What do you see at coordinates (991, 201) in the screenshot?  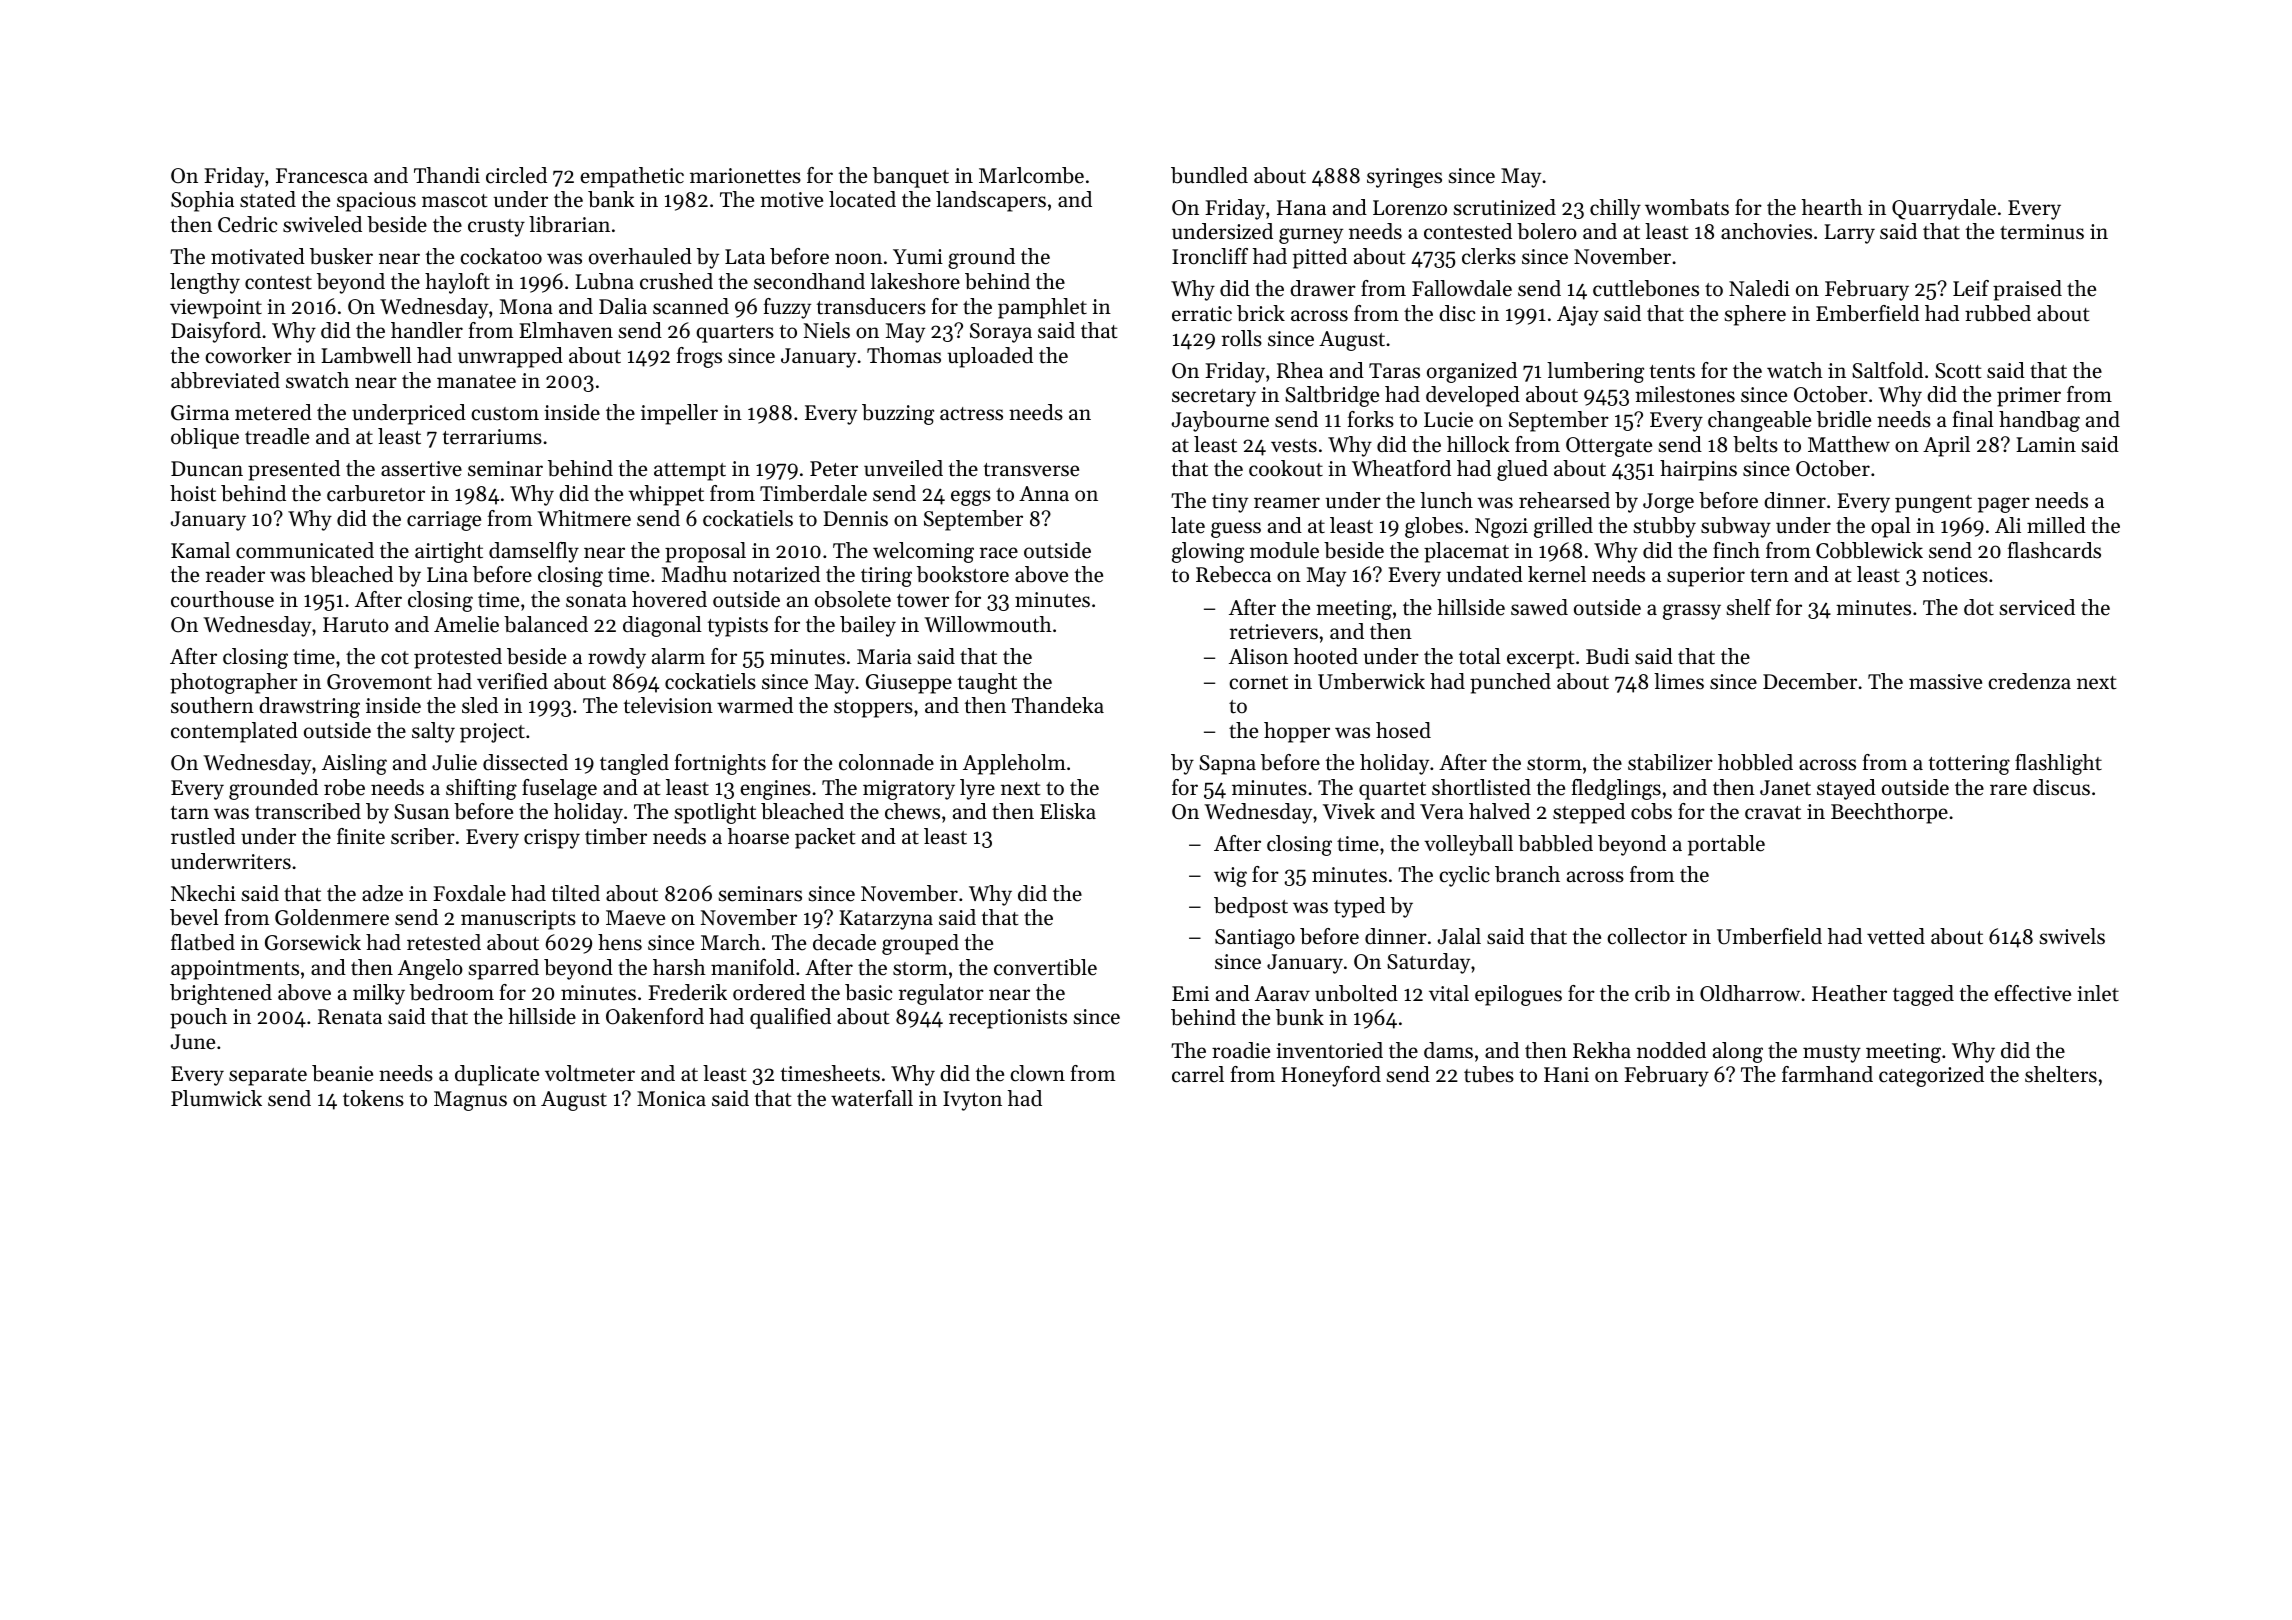 I see `landscapers` at bounding box center [991, 201].
